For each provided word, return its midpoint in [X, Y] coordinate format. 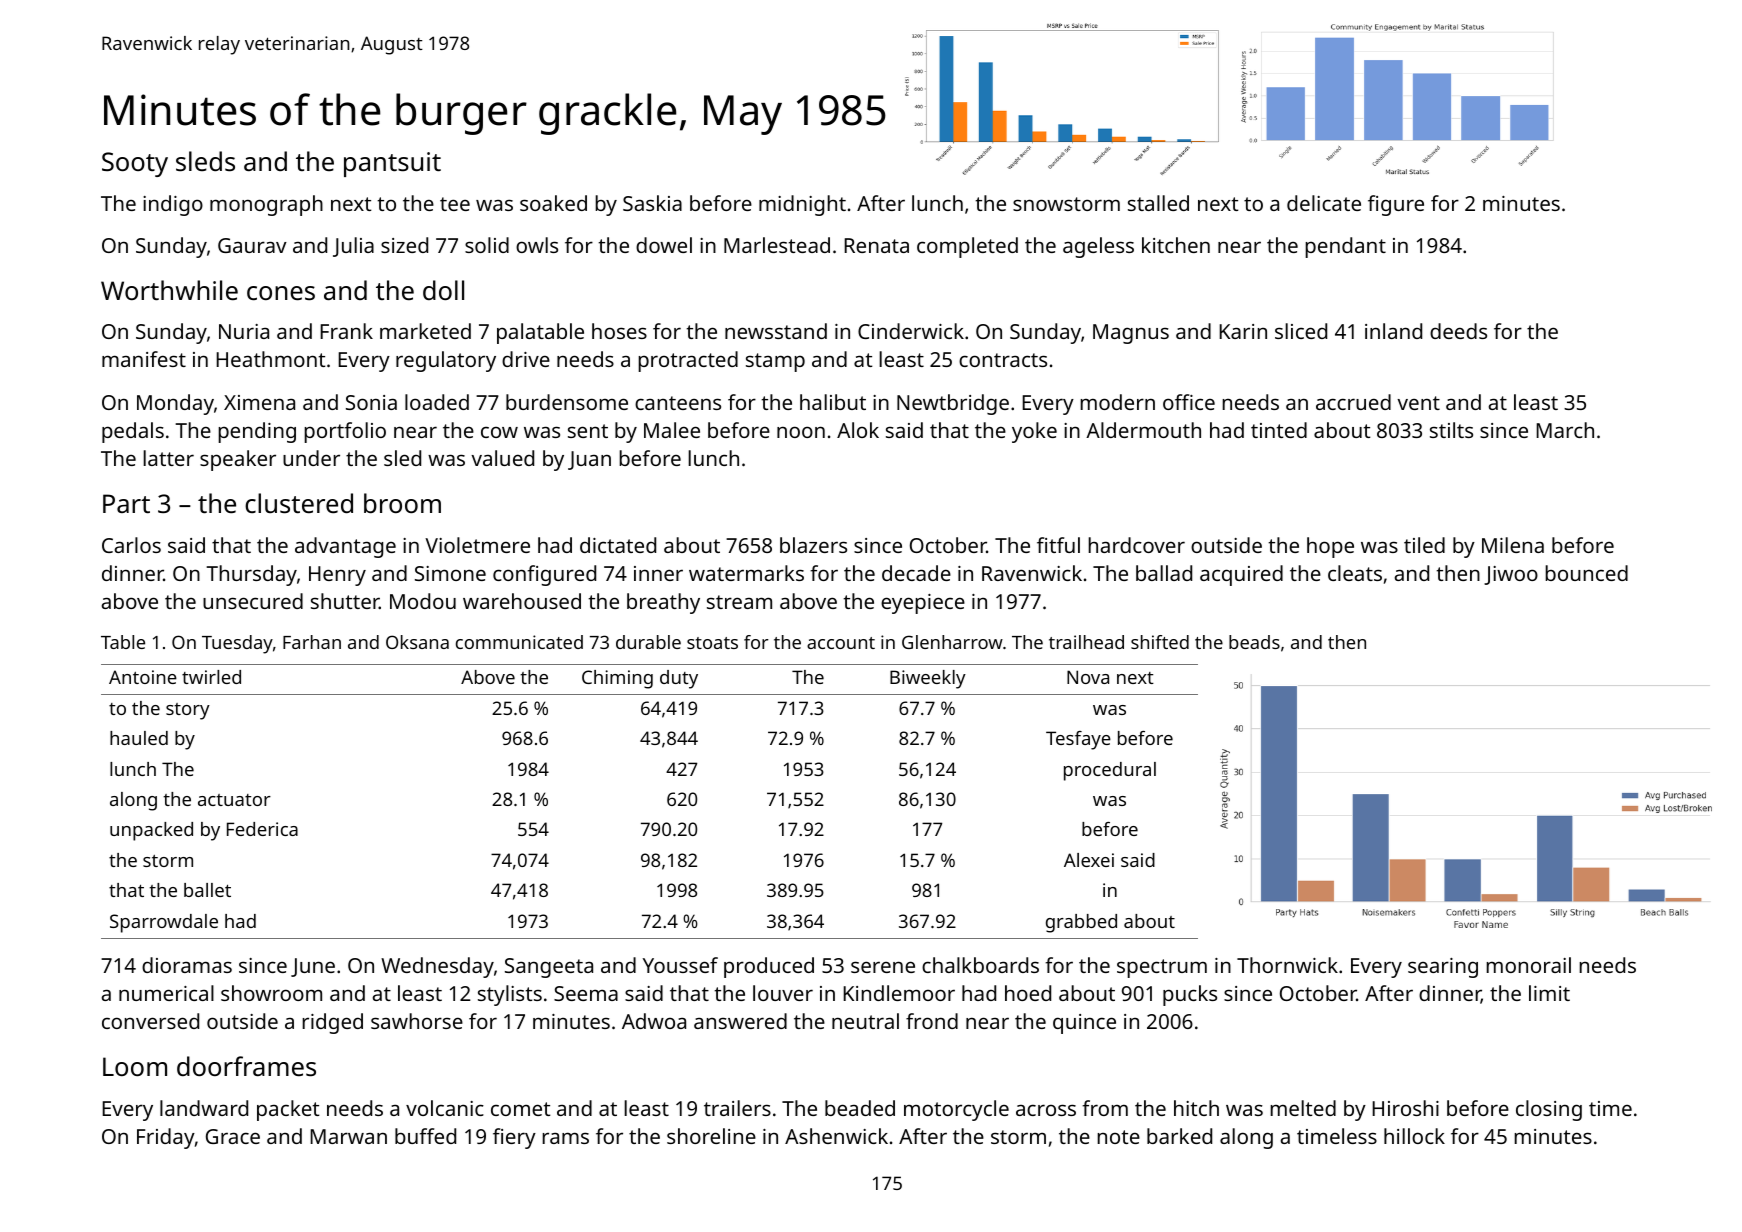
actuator [234, 800]
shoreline [711, 1136]
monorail [1528, 965]
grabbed [1081, 923]
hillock [1414, 1136]
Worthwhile [169, 290]
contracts [1003, 360]
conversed [150, 1021]
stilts [1451, 430]
